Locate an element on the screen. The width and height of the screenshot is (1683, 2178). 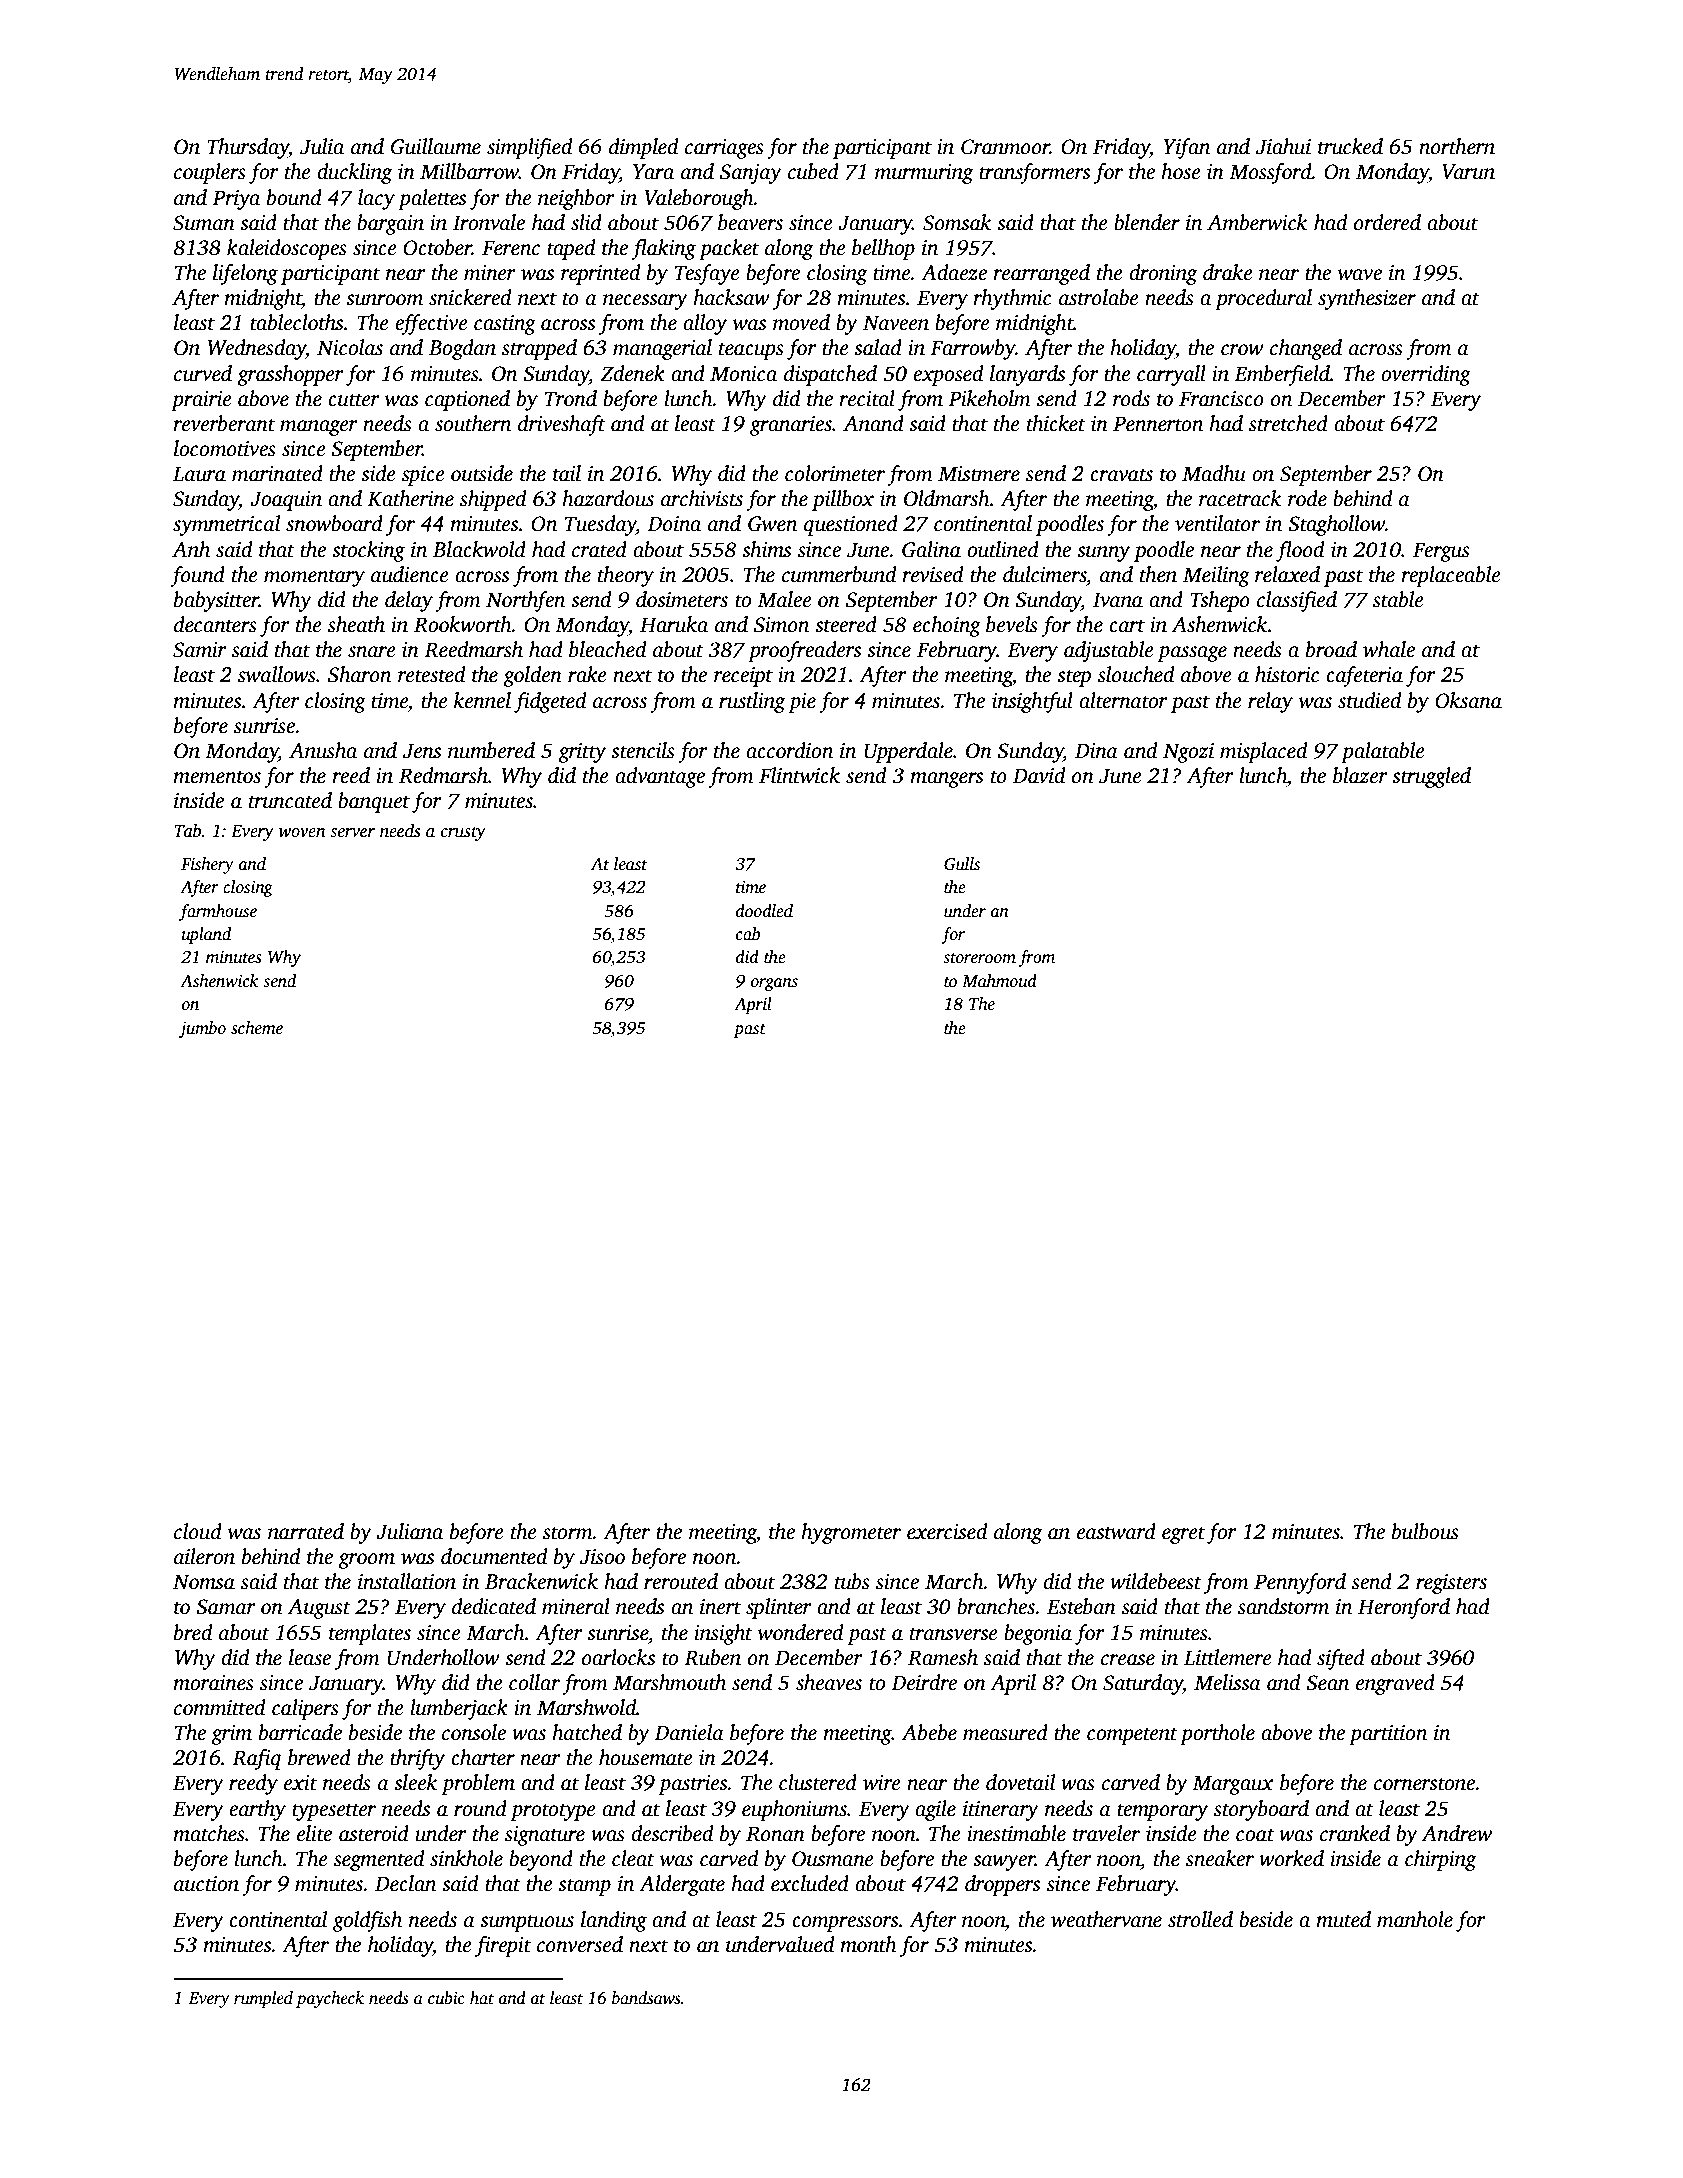
storeroom is located at coordinates (979, 958).
